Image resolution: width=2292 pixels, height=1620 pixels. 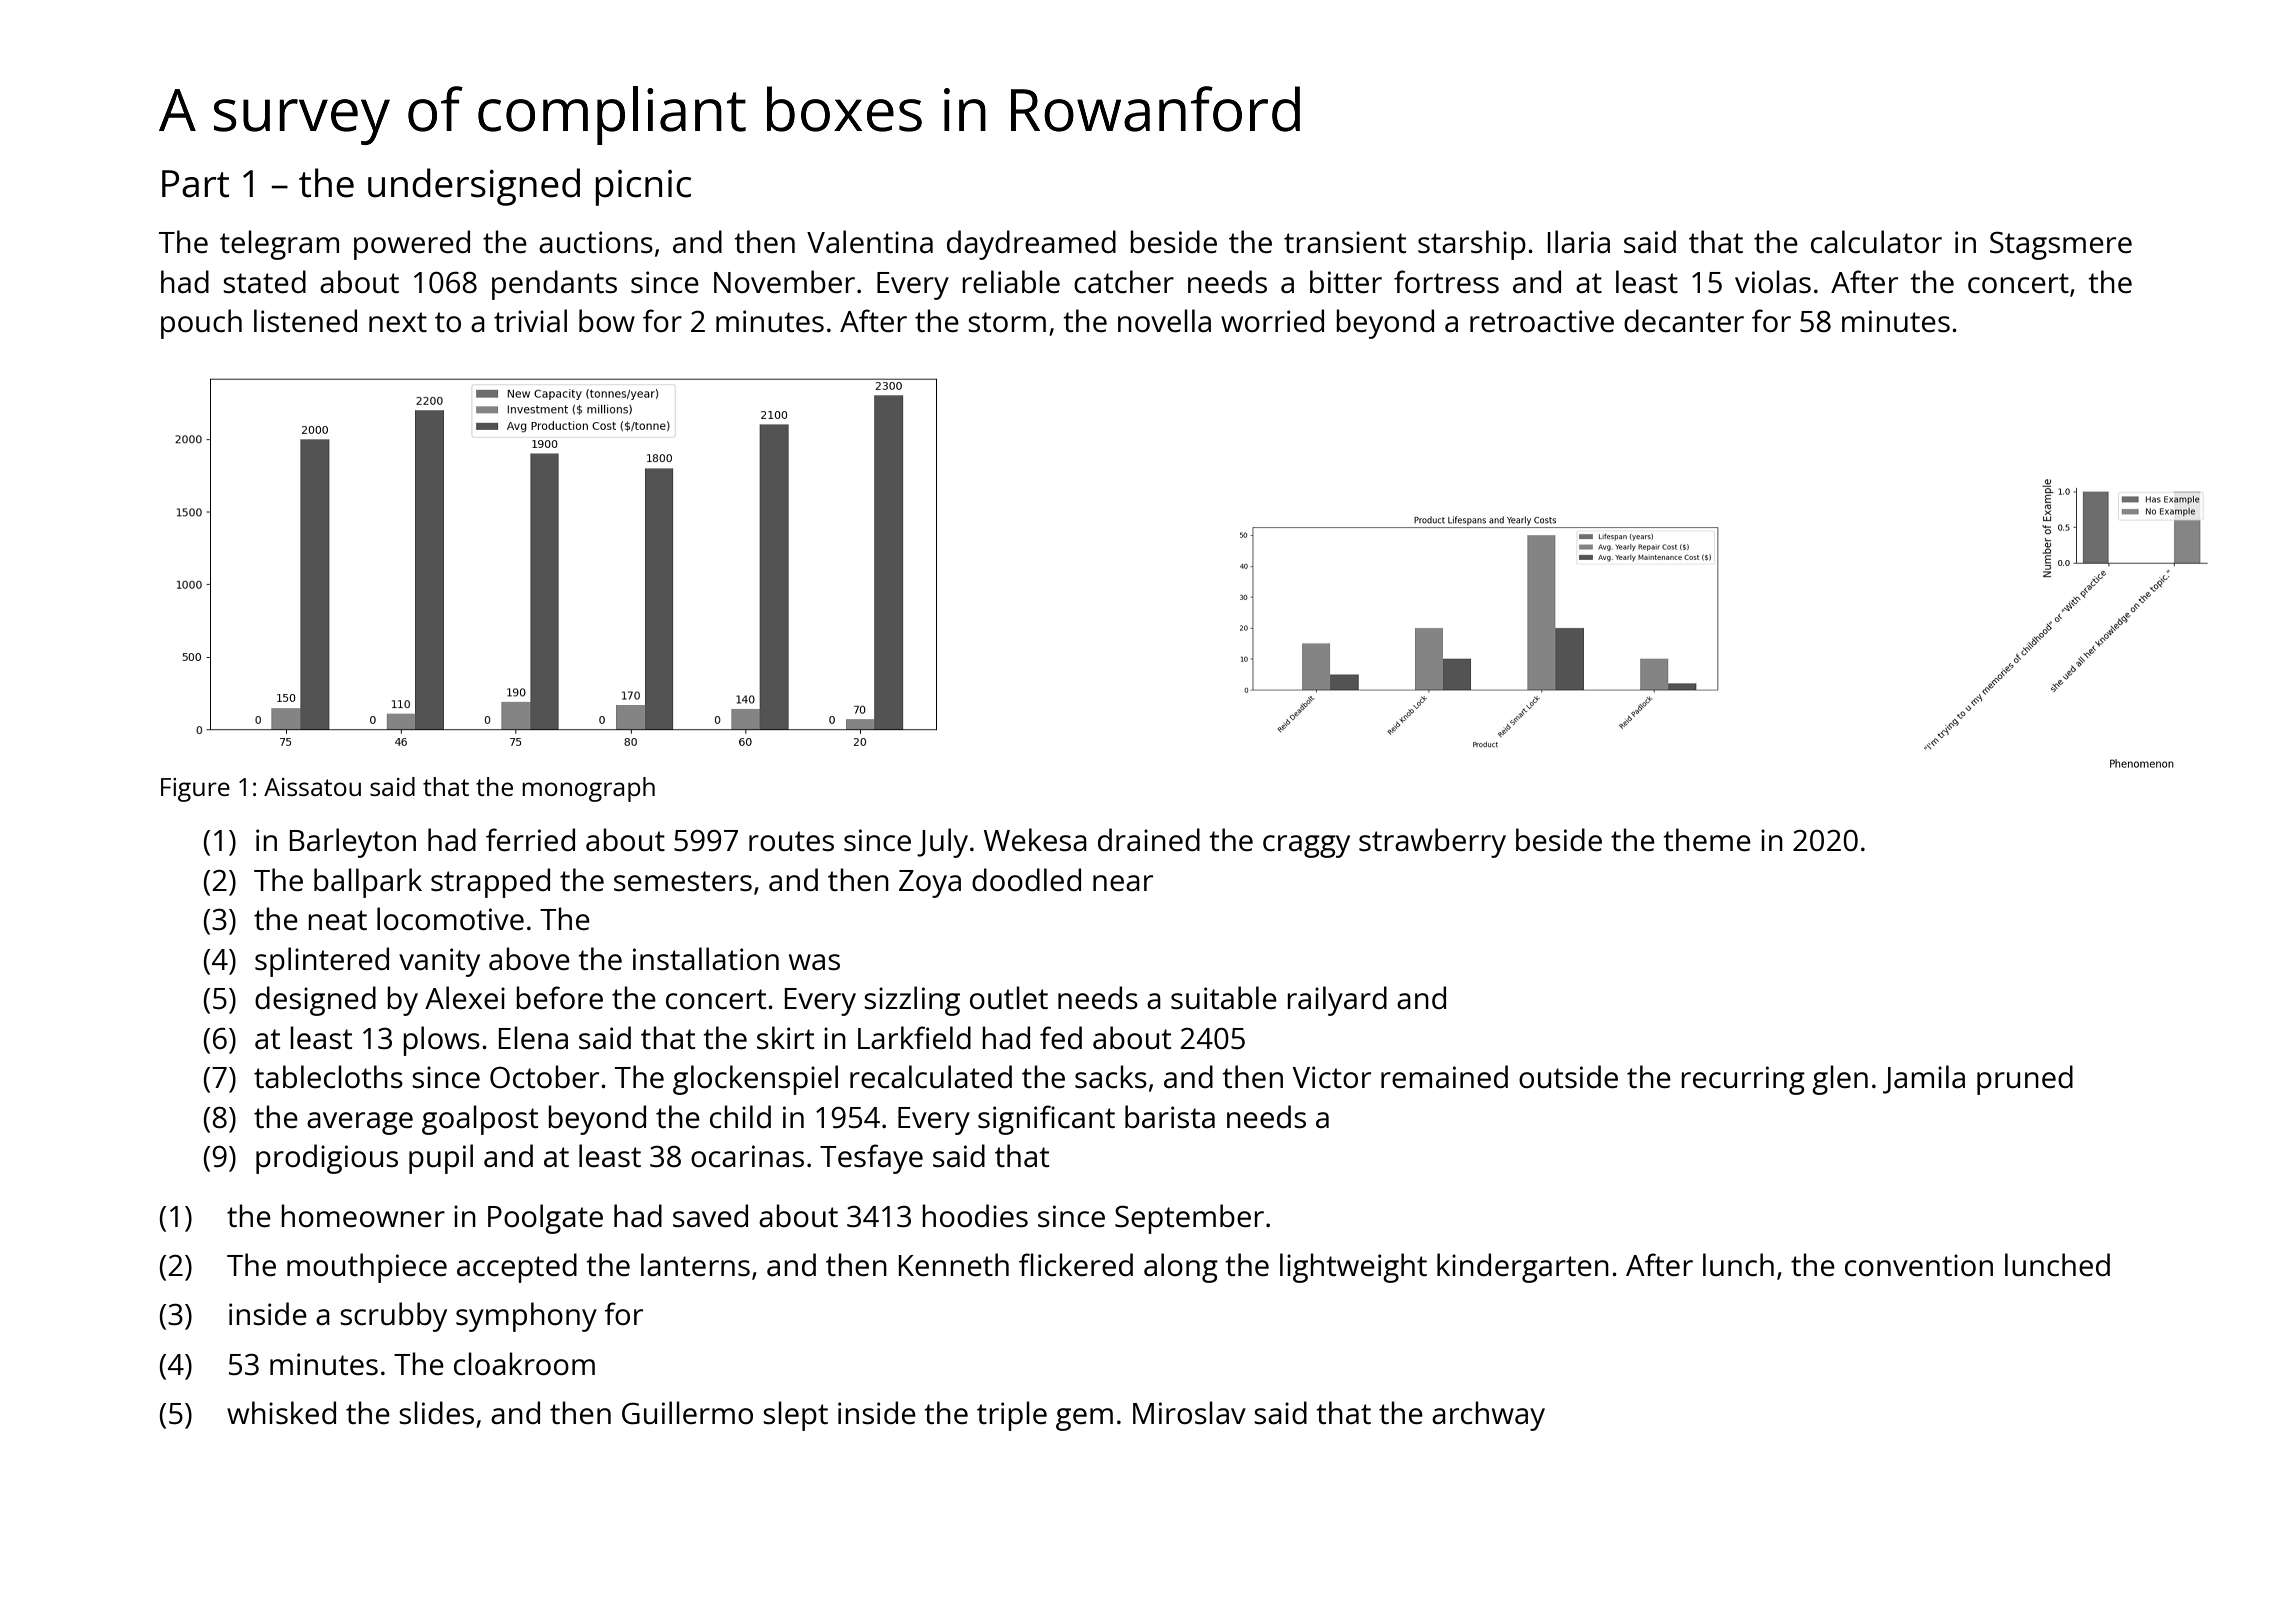 What do you see at coordinates (1684, 321) in the screenshot?
I see `decanter` at bounding box center [1684, 321].
